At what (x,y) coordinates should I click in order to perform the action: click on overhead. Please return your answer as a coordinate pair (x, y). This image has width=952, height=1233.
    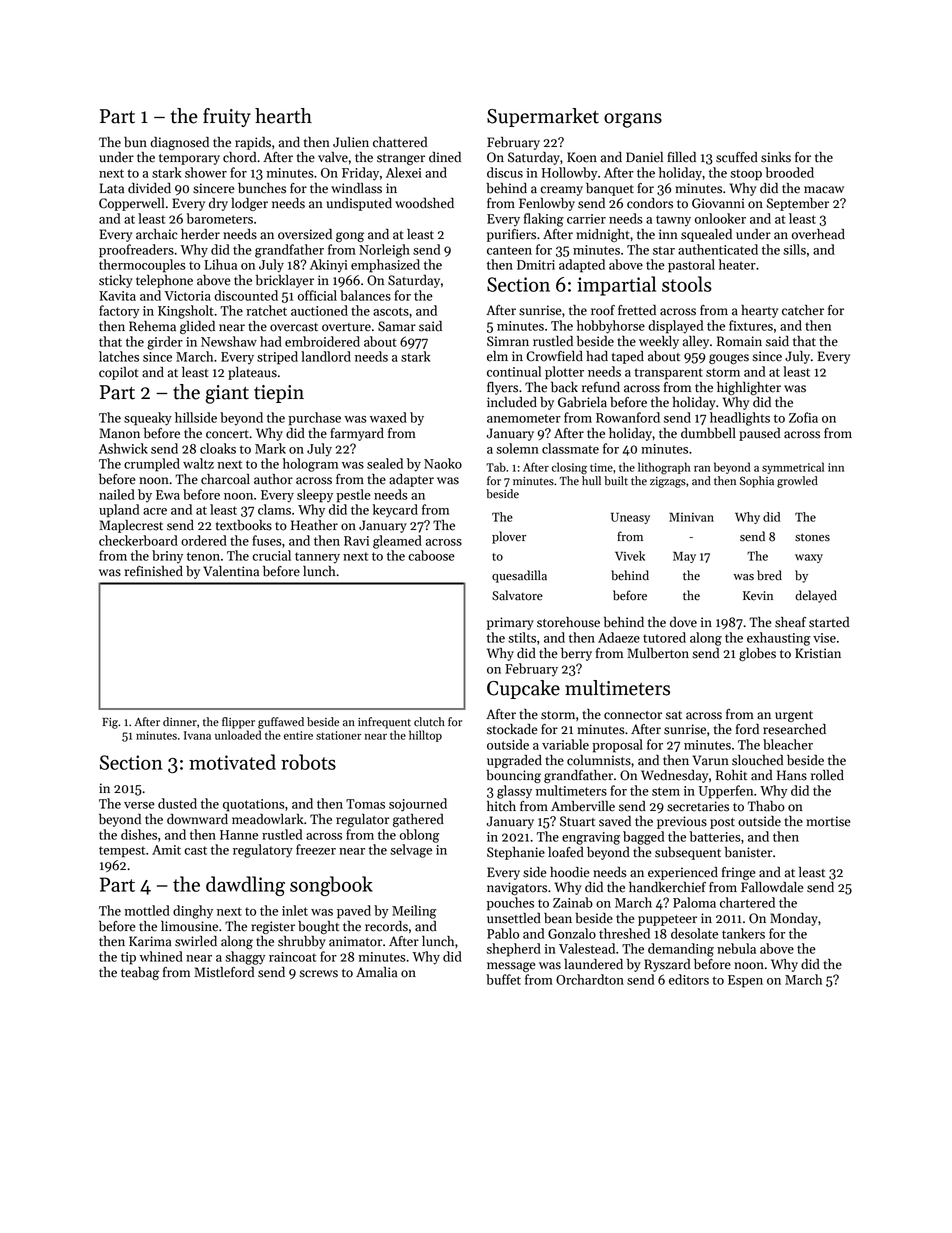
    Looking at the image, I should click on (818, 234).
